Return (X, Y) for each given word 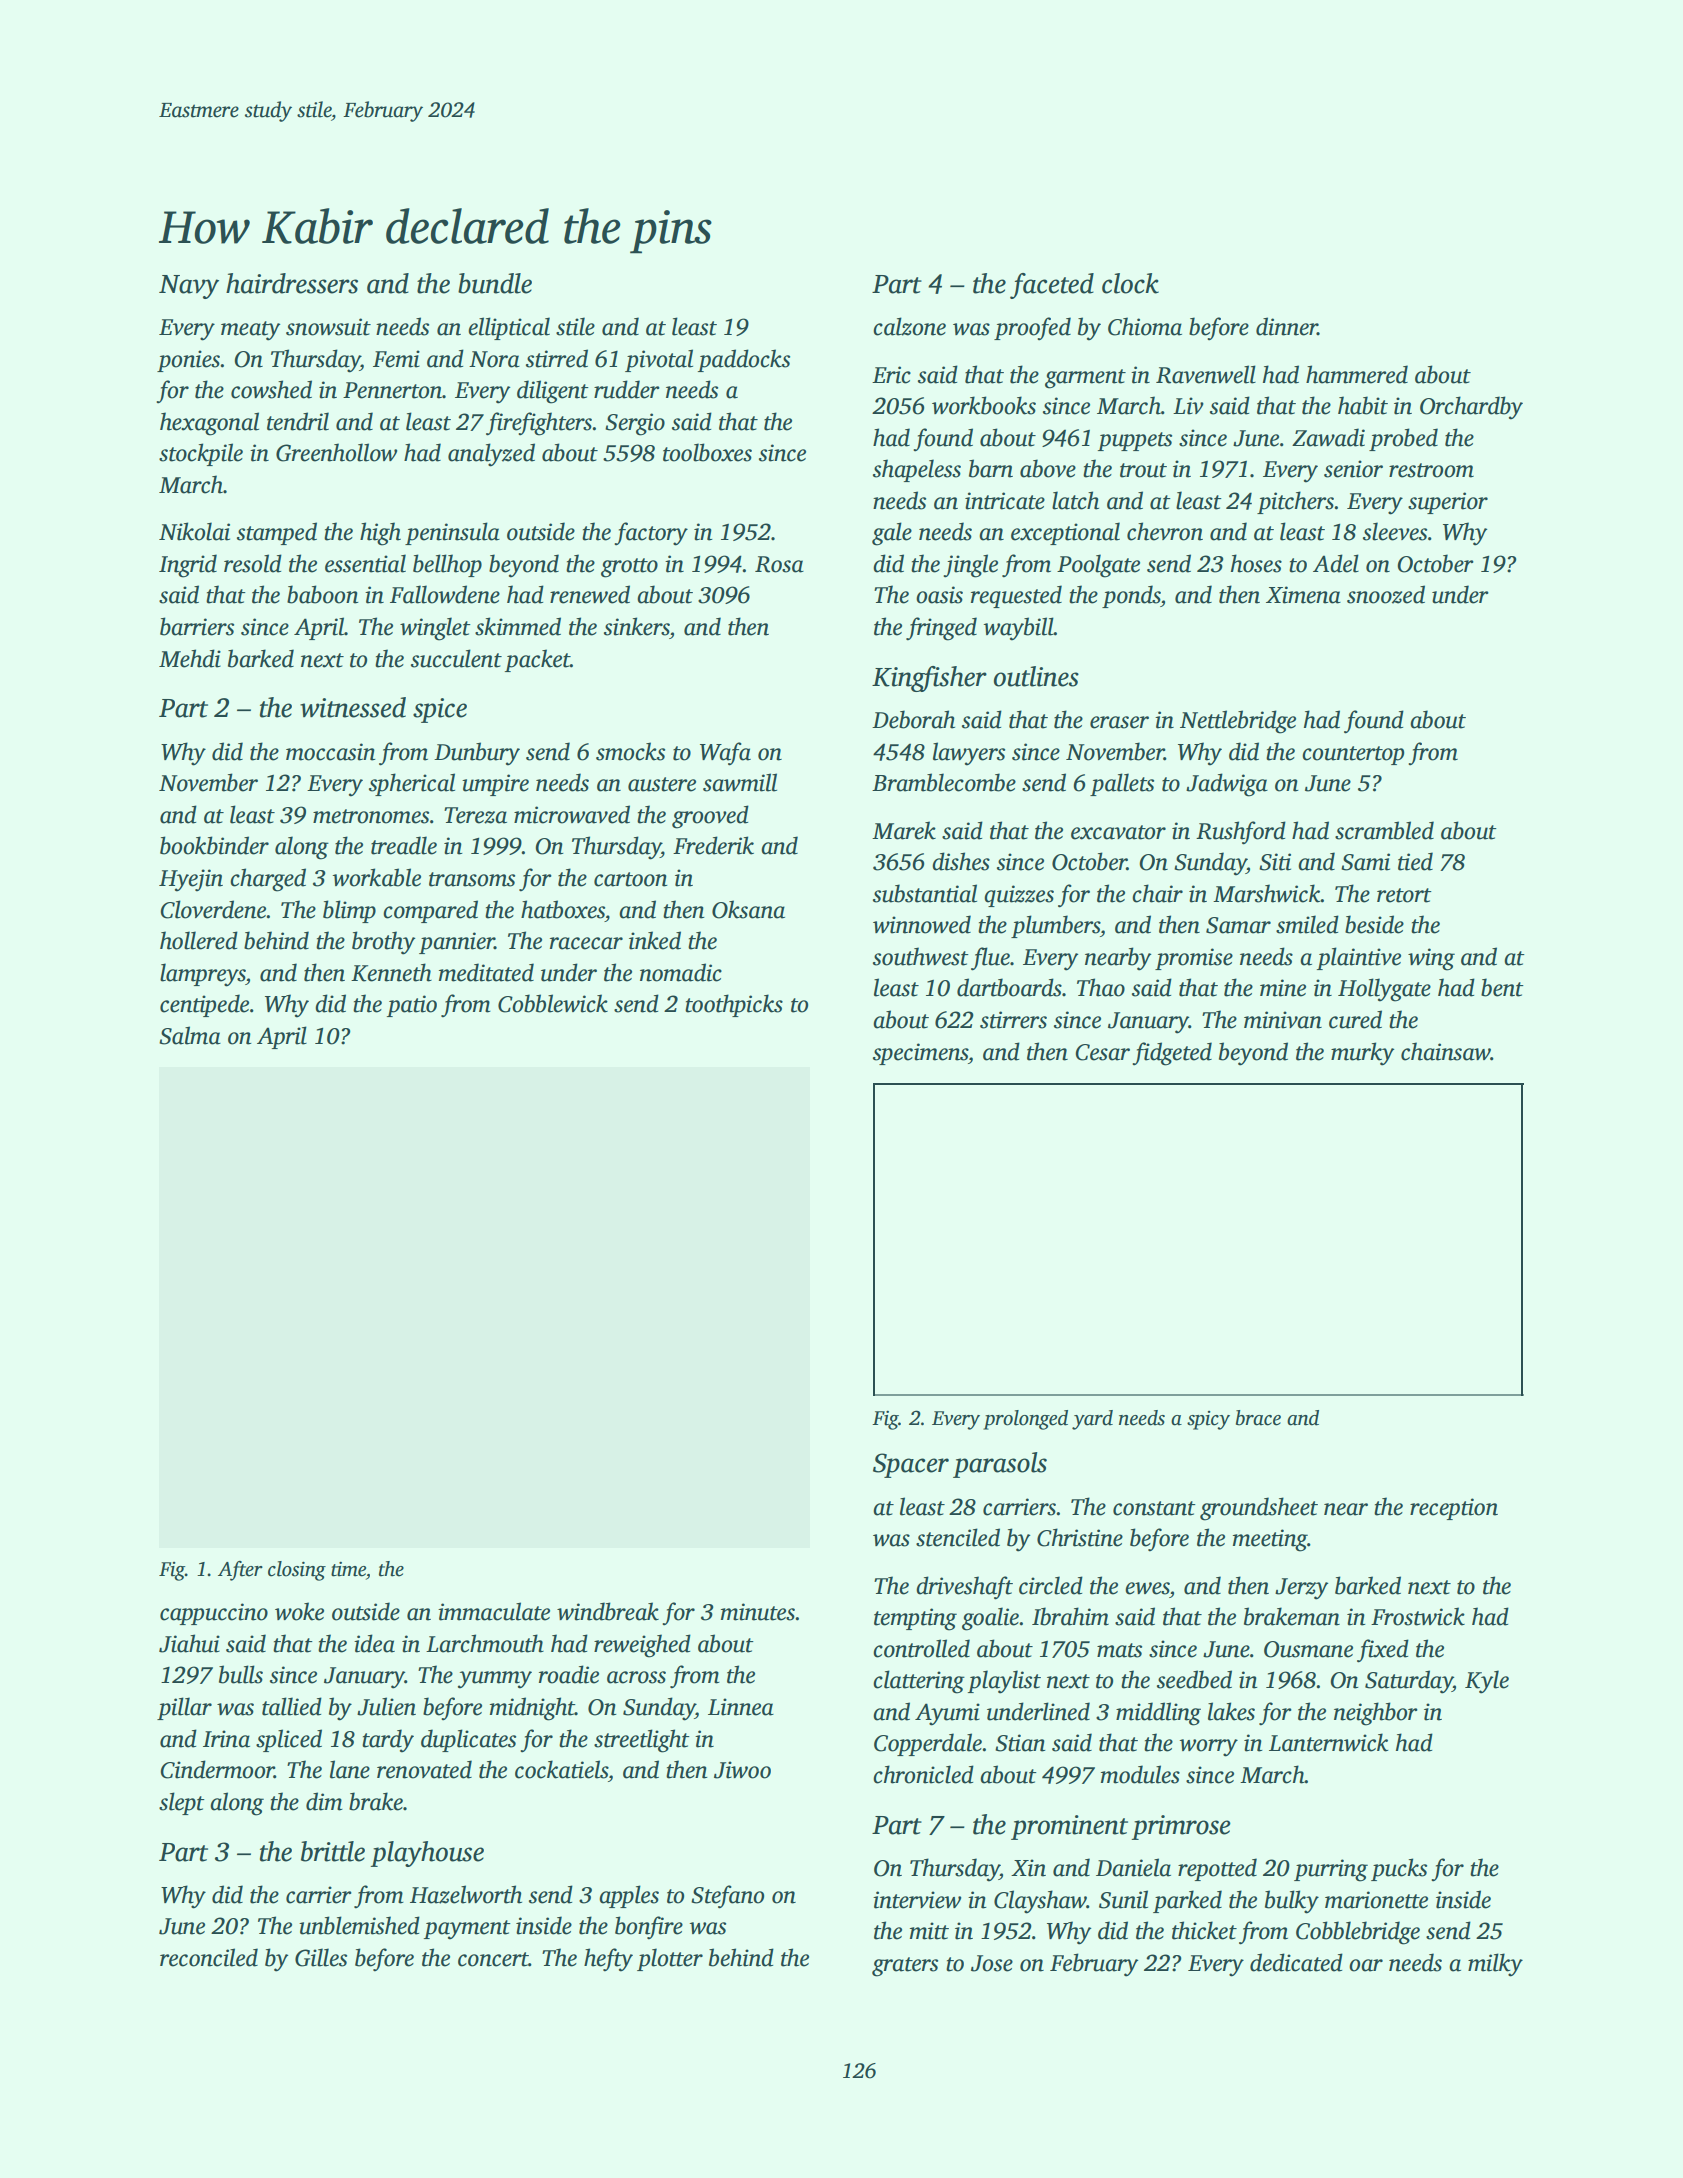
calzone (909, 326)
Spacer (911, 1465)
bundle (495, 283)
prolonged (1025, 1420)
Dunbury (477, 754)
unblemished (359, 1925)
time (348, 1569)
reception (1454, 1509)
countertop (1353, 755)
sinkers (637, 626)
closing (297, 1571)
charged (268, 880)
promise (1194, 959)
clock (1130, 283)
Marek (904, 830)
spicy (1208, 1420)
